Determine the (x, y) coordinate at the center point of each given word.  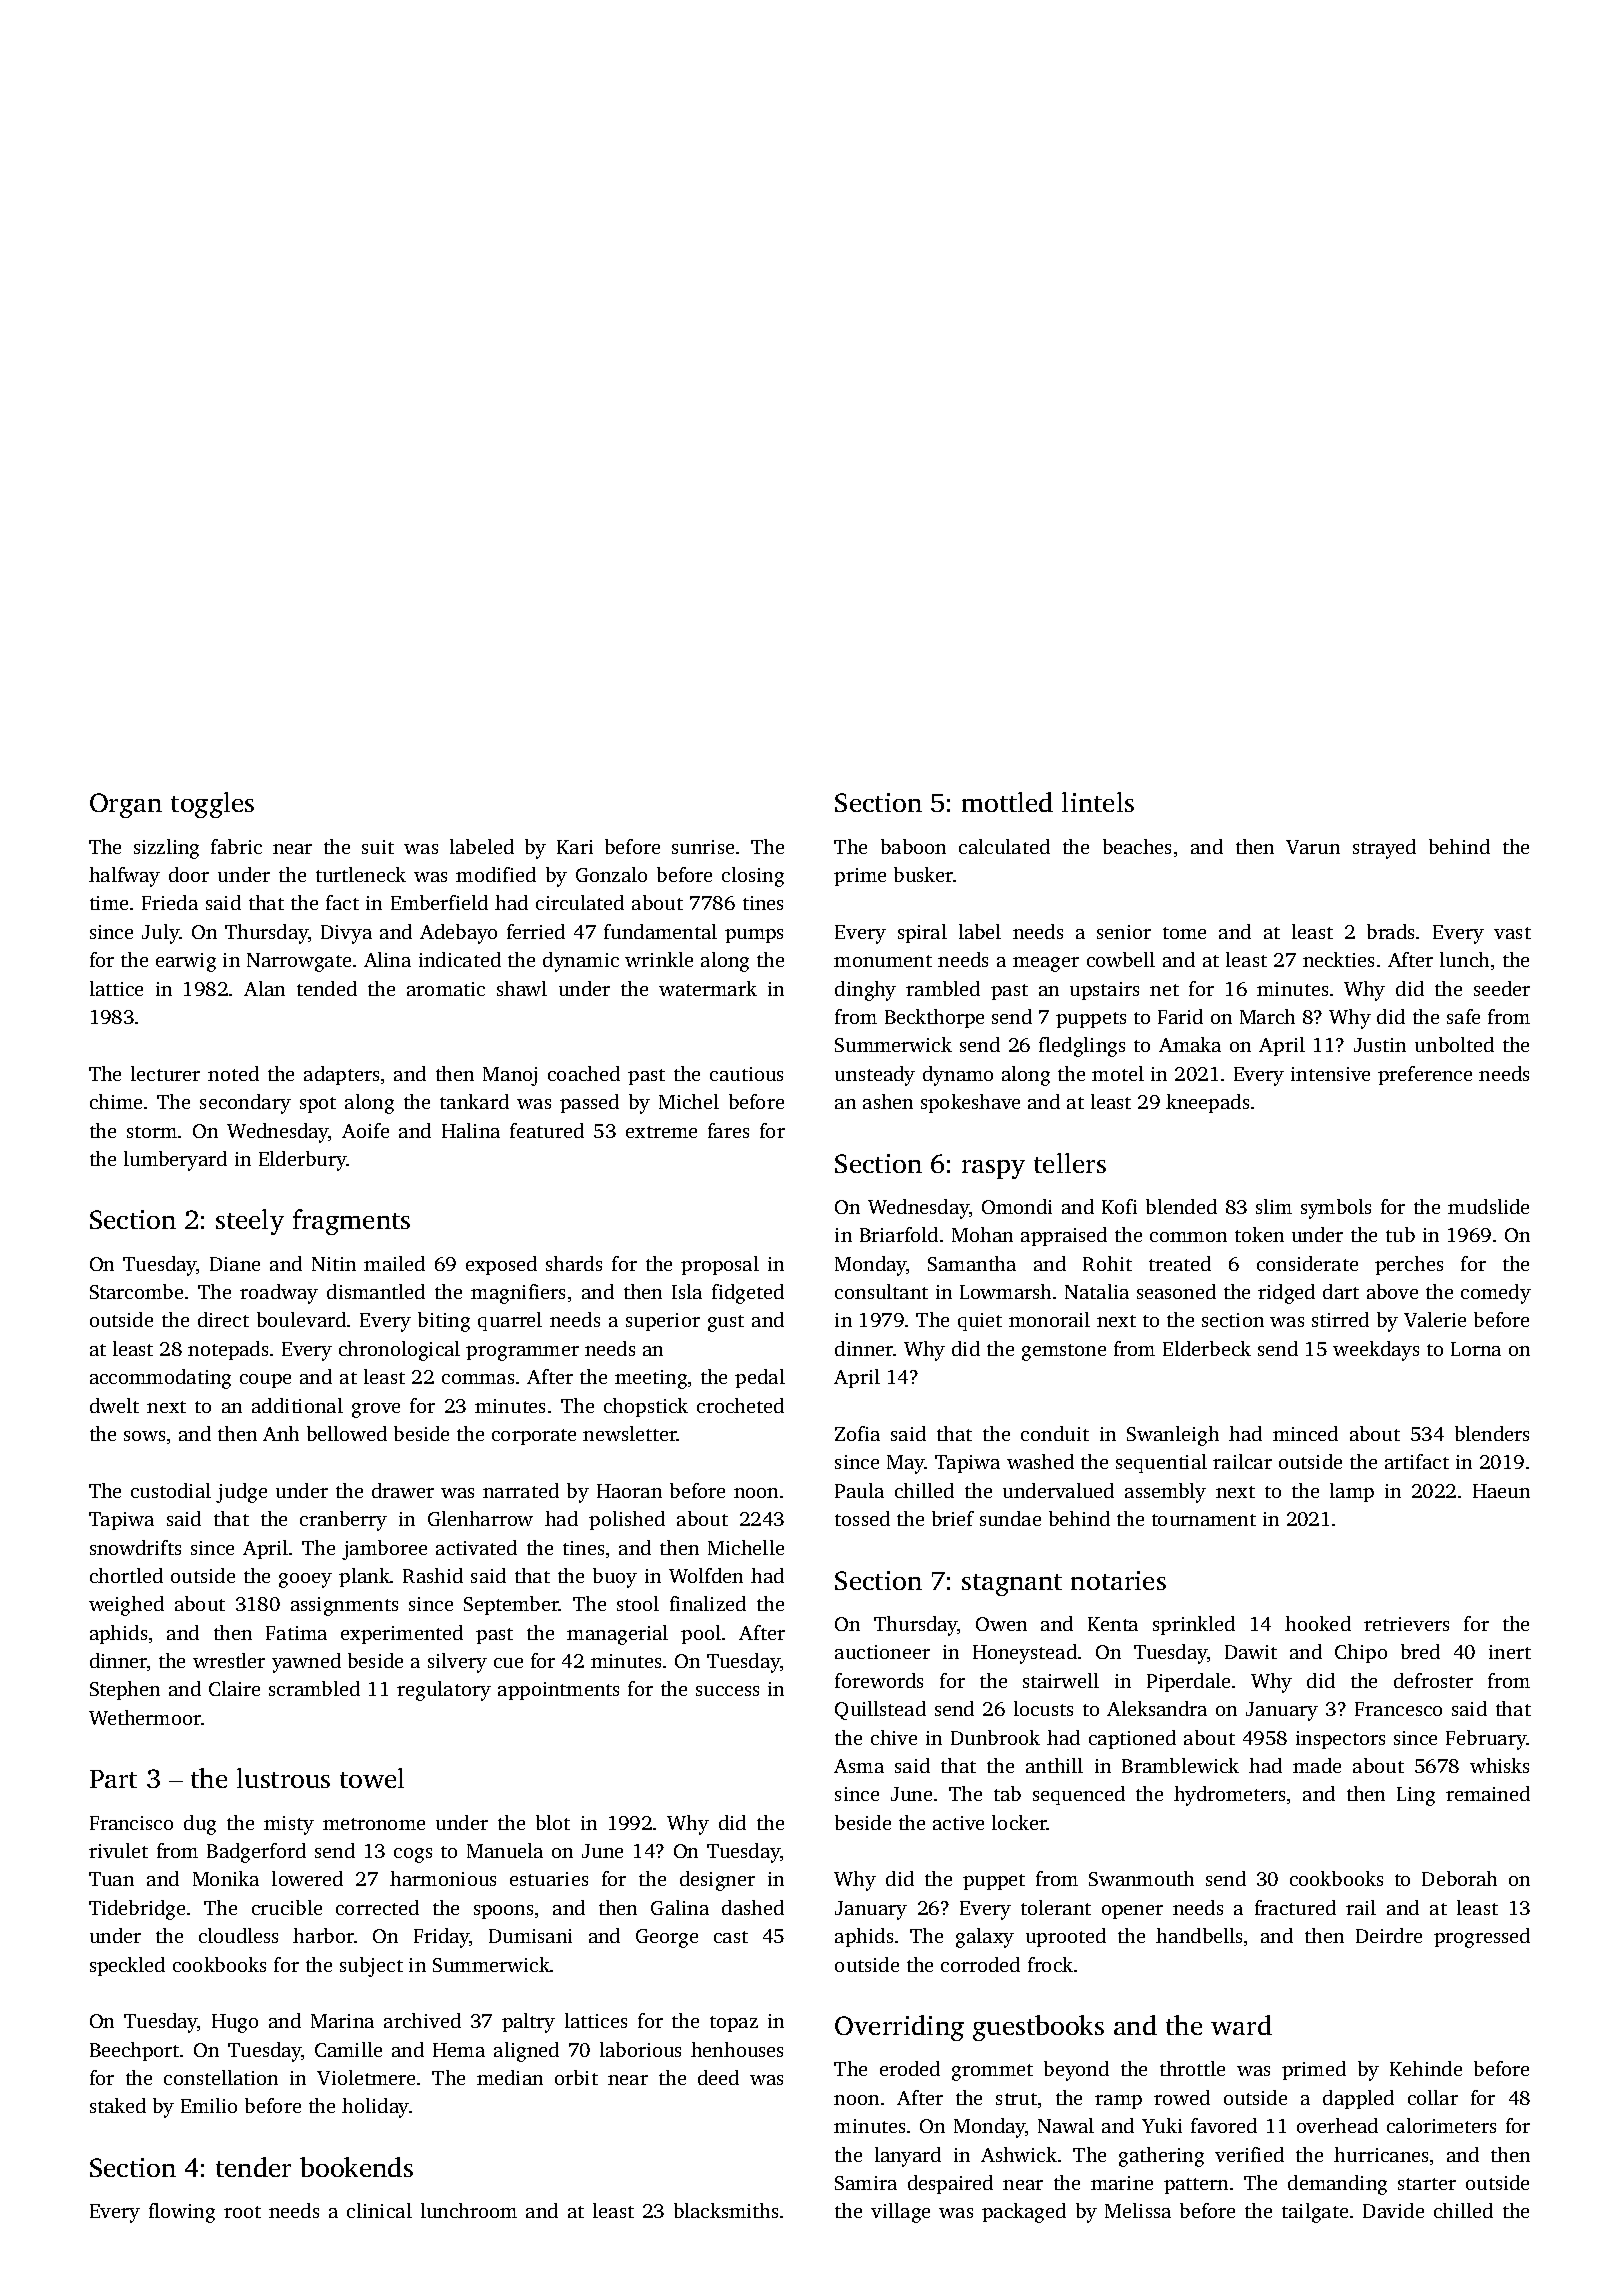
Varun (1313, 847)
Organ (126, 805)
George (667, 1938)
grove (376, 1410)
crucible (287, 1907)
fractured (1295, 1907)
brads (1390, 931)
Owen (1001, 1624)
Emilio (209, 2105)
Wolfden (706, 1575)
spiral (922, 933)
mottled (1007, 802)
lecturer (165, 1073)
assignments (344, 1606)
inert (1510, 1652)
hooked (1318, 1623)
